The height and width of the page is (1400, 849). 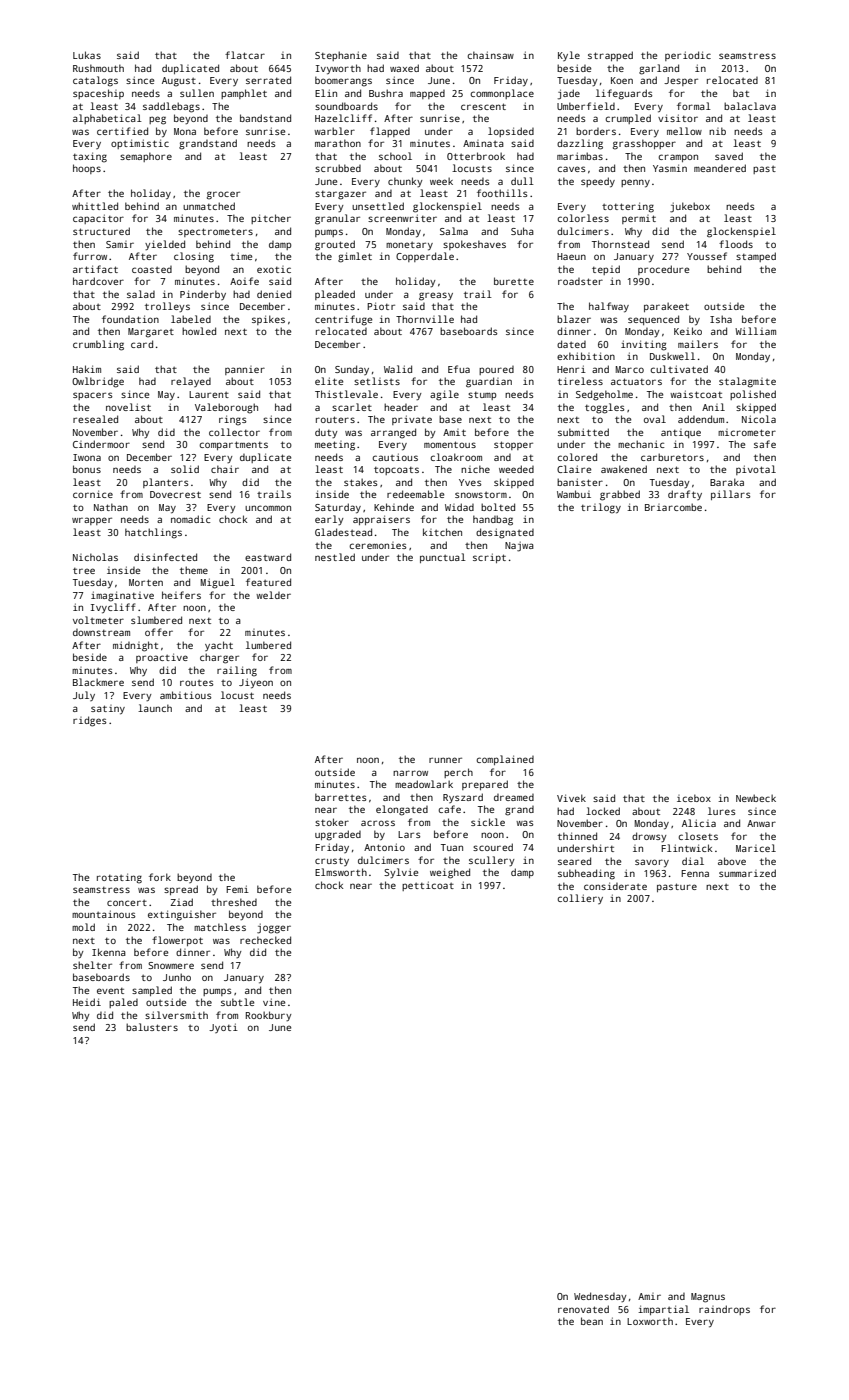 What do you see at coordinates (678, 158) in the page?
I see `crampon` at bounding box center [678, 158].
